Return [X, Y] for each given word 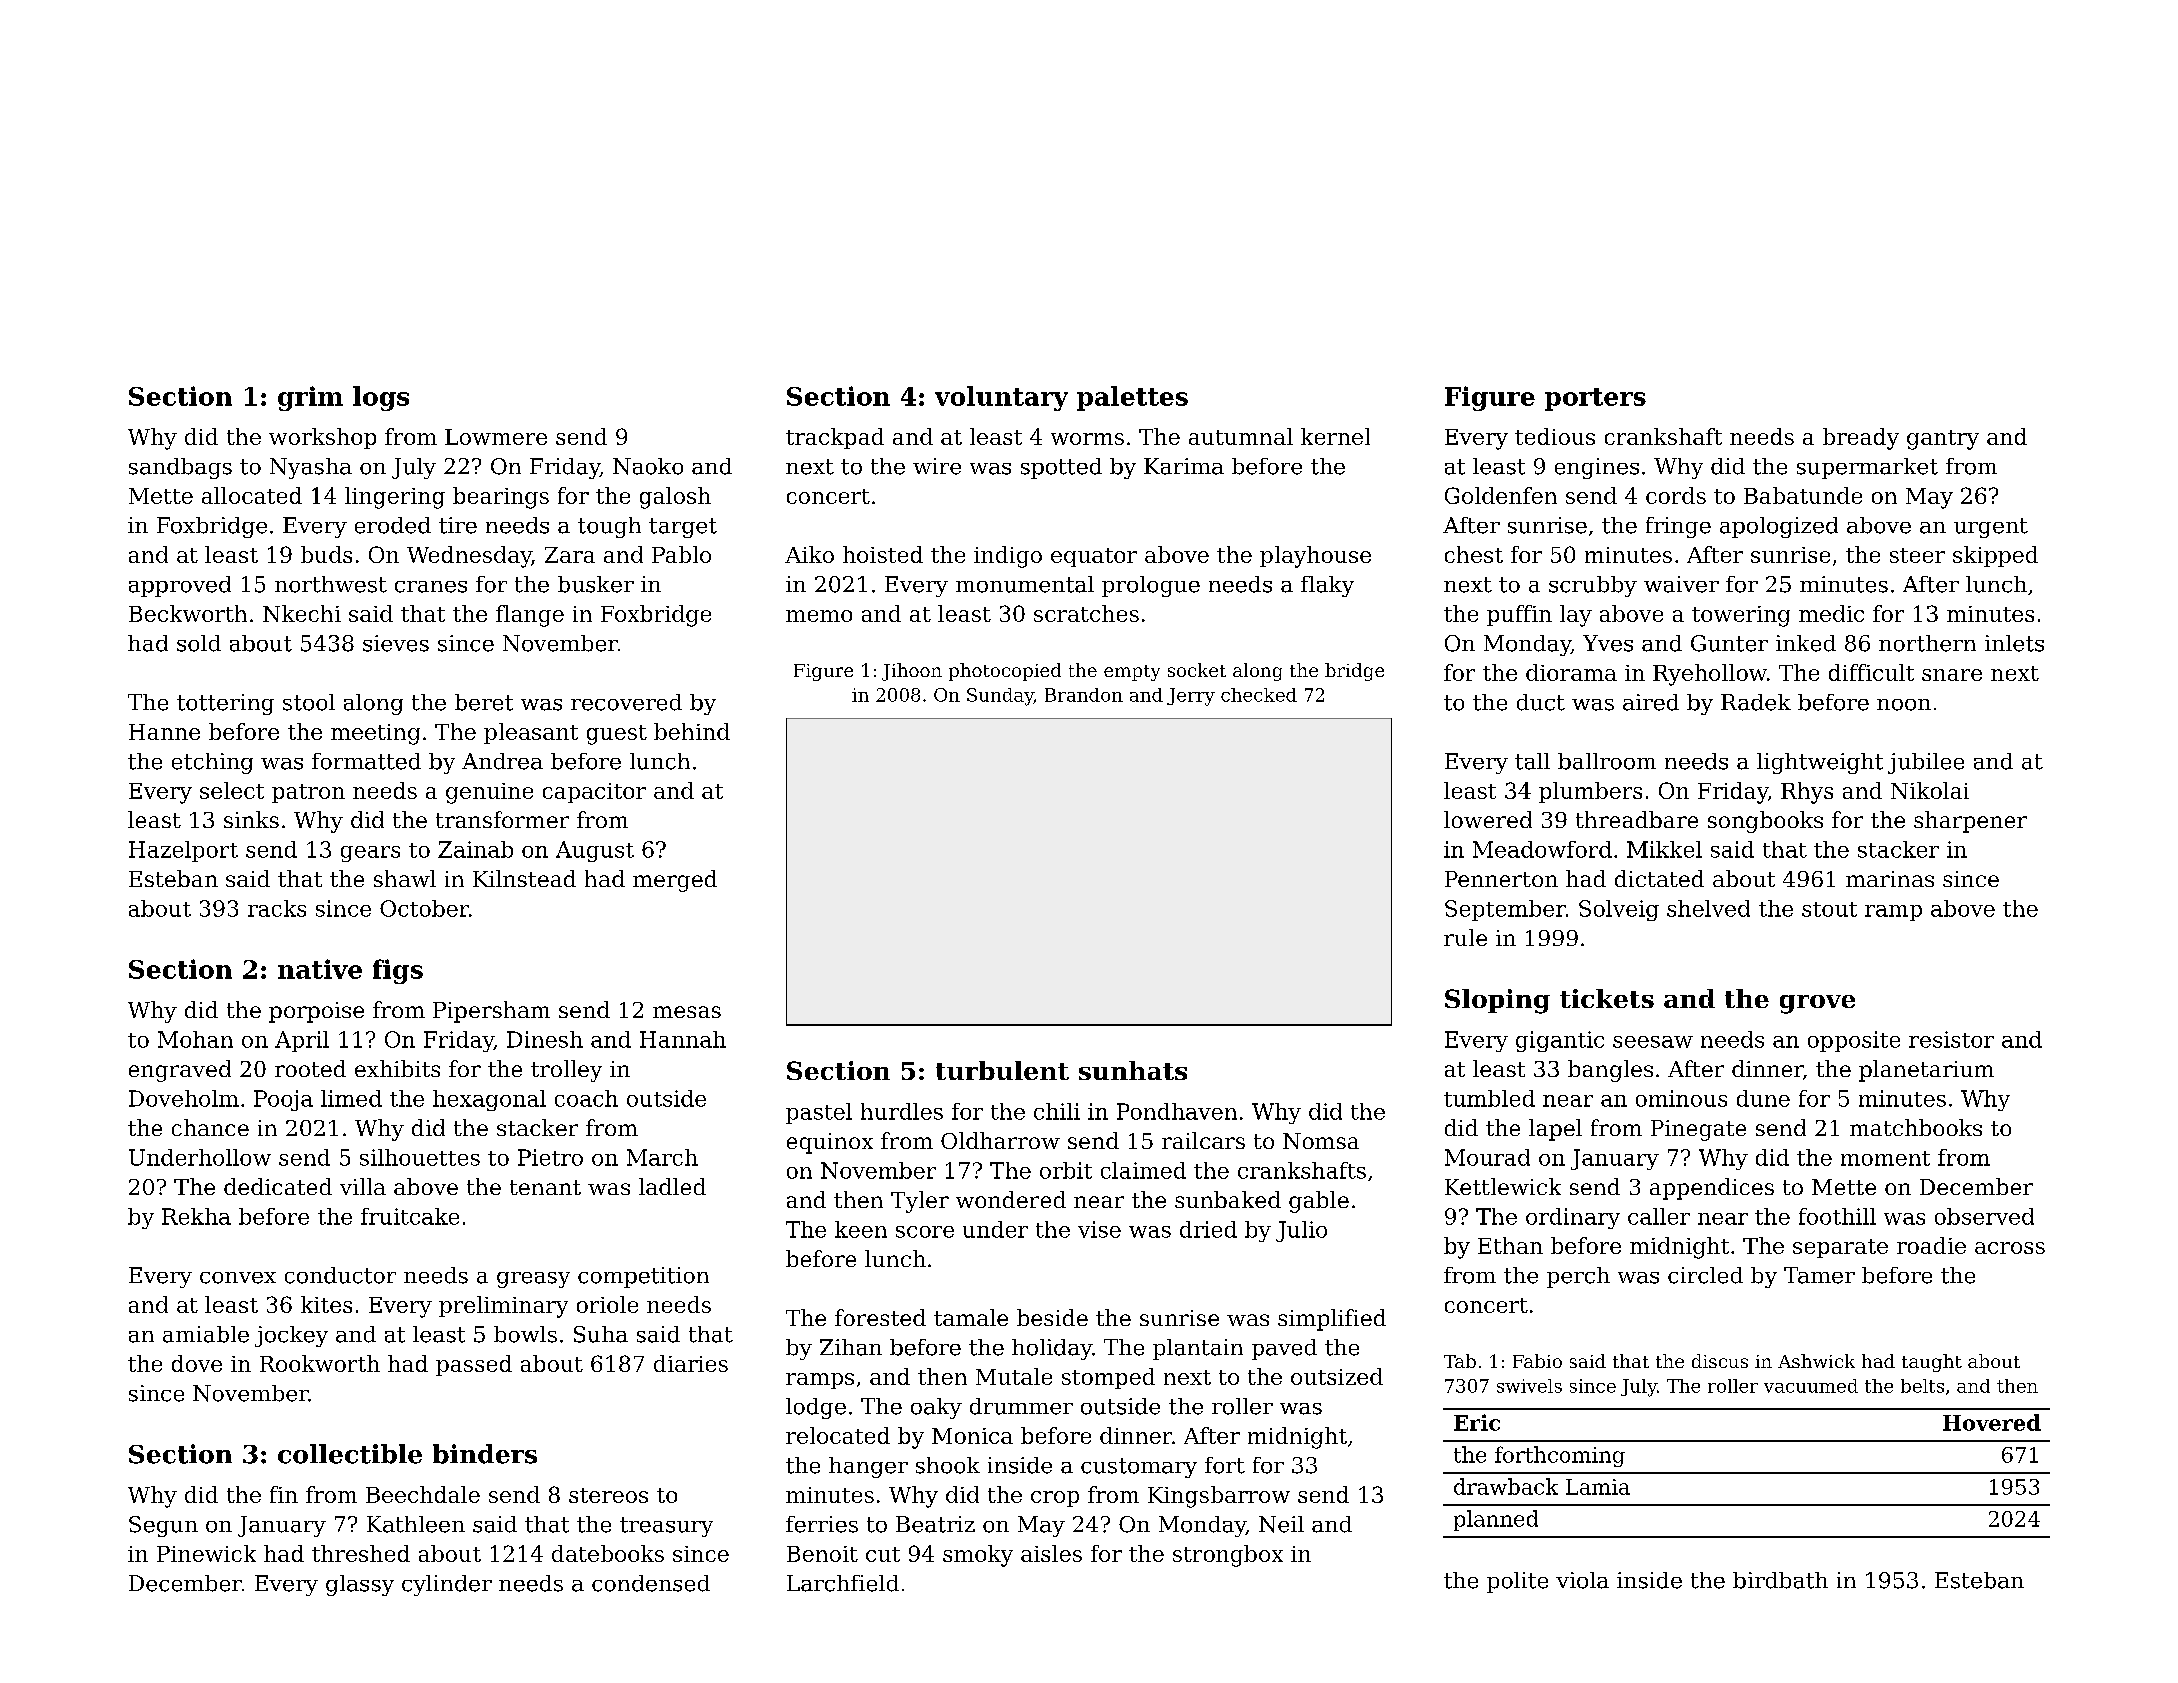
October [424, 908]
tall [1532, 761]
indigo [1008, 557]
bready [1861, 439]
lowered [1488, 819]
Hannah [683, 1039]
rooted [310, 1068]
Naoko [648, 466]
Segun [163, 1526]
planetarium [1926, 1071]
